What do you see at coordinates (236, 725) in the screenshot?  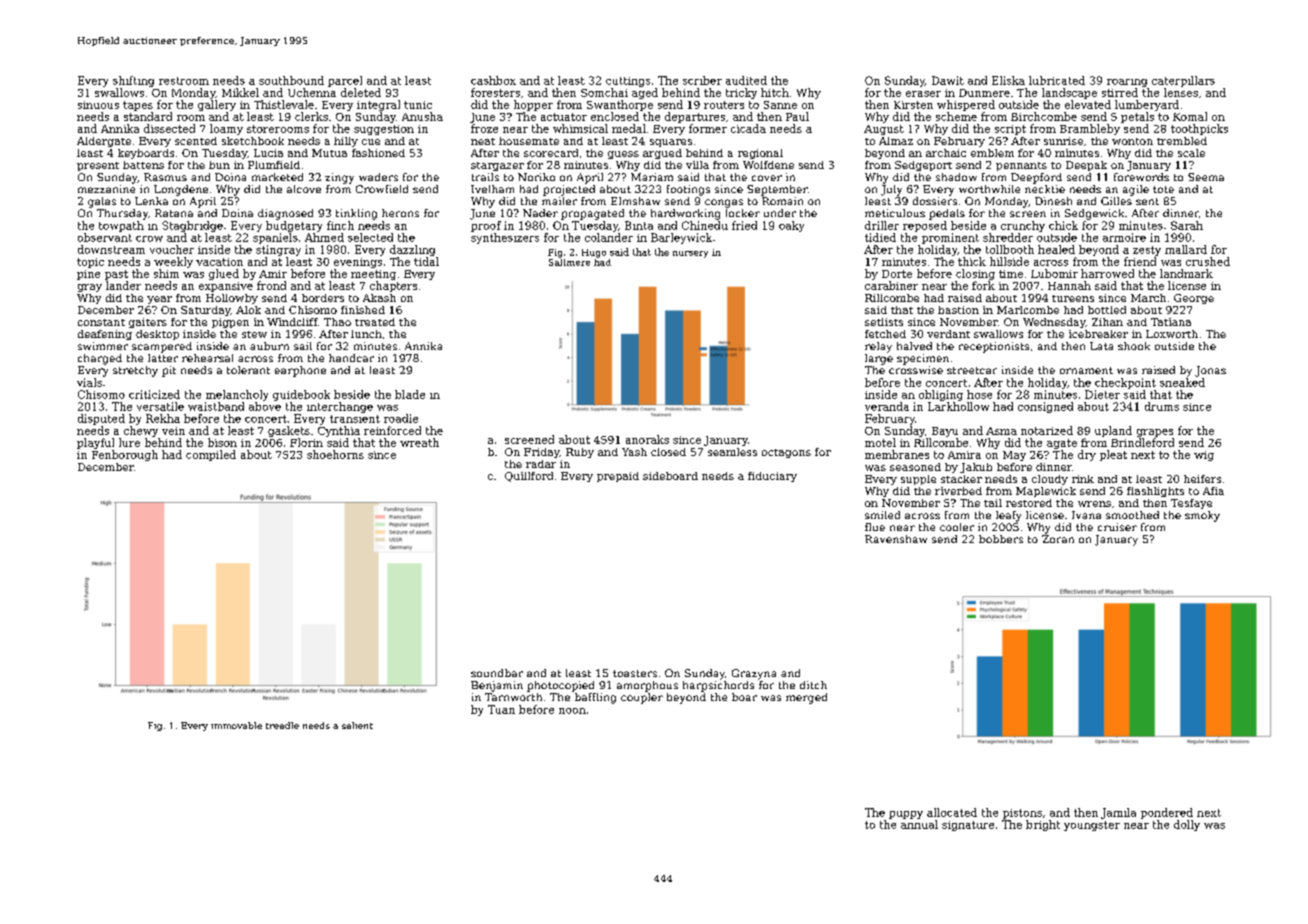 I see `immovable` at bounding box center [236, 725].
